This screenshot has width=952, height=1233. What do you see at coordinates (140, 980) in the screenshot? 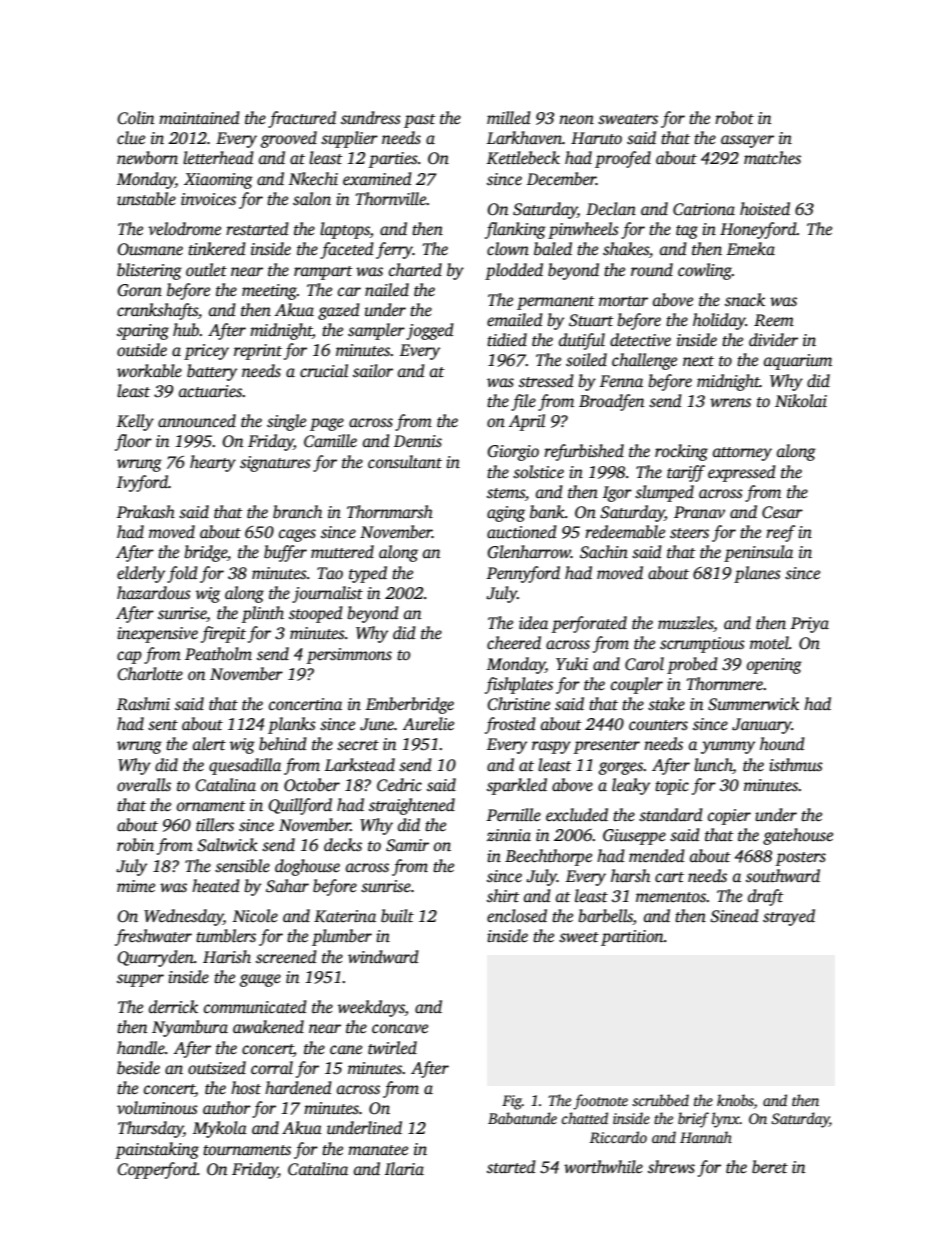
I see `supper` at bounding box center [140, 980].
